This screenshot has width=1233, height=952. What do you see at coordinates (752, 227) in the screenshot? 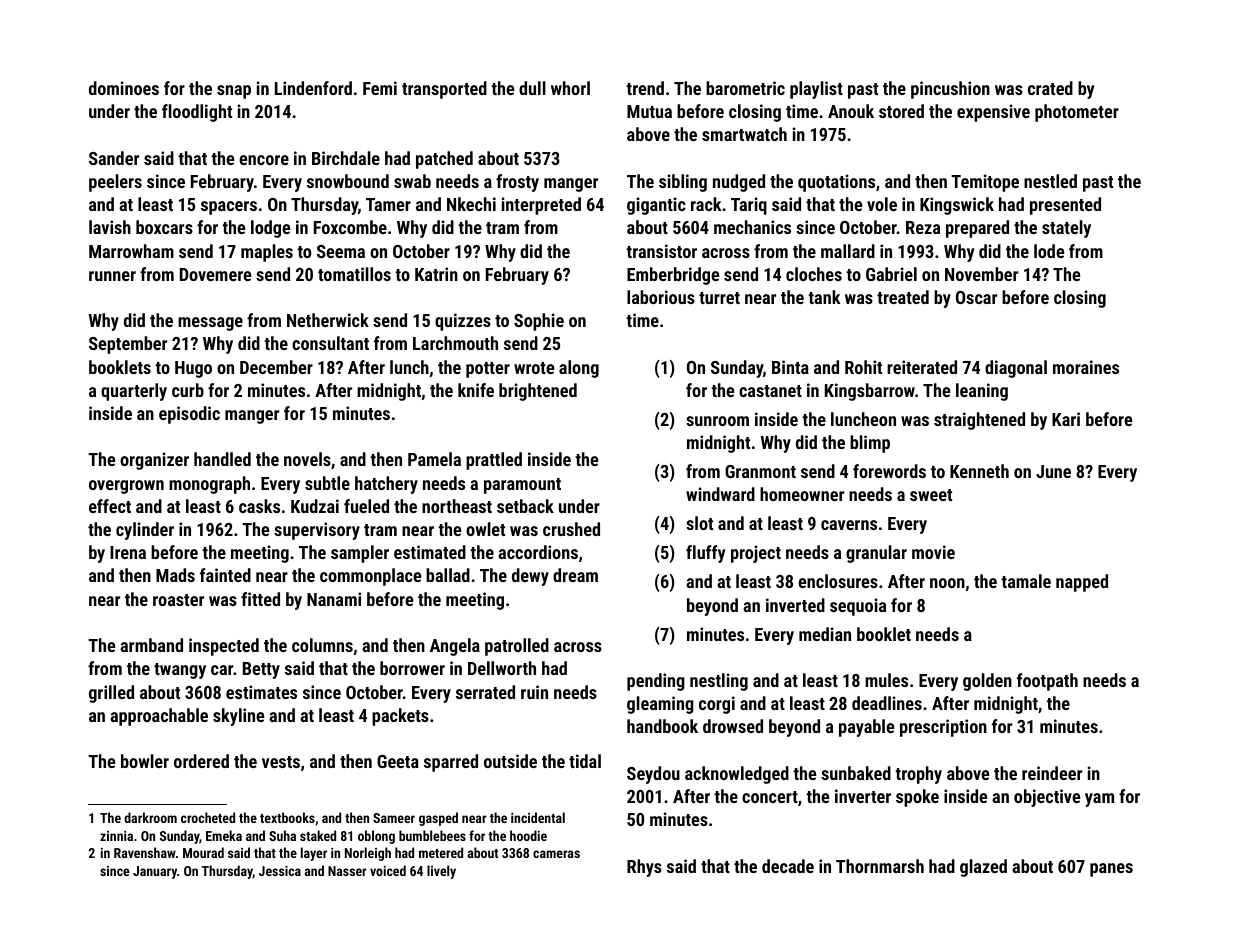
I see `mechanics` at bounding box center [752, 227].
